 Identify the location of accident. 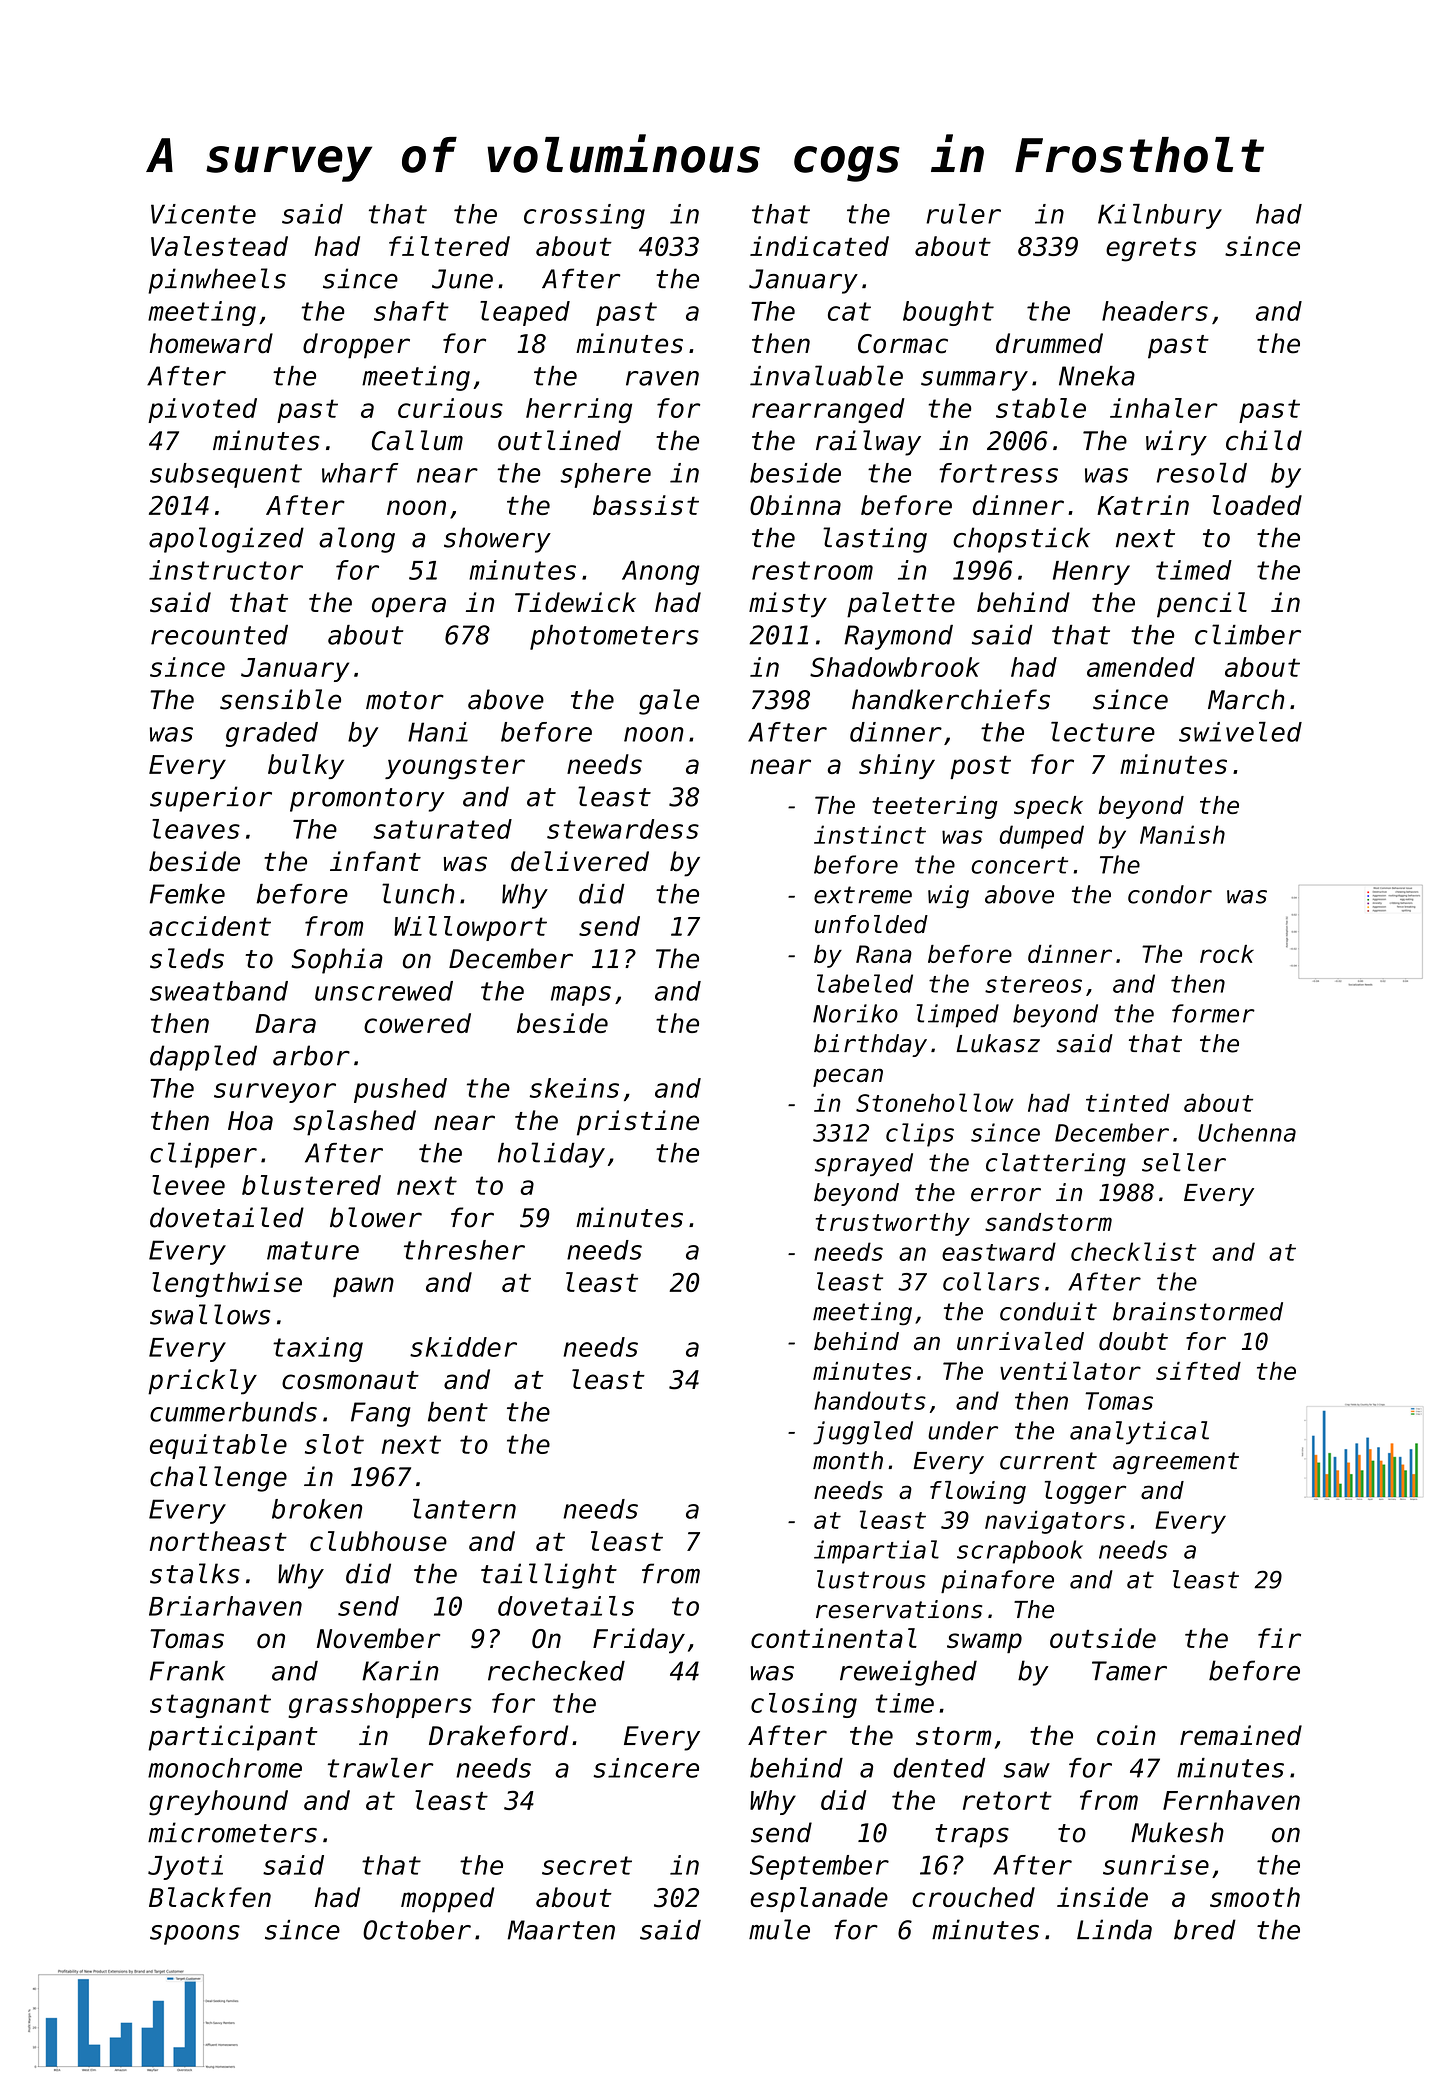
(210, 926).
